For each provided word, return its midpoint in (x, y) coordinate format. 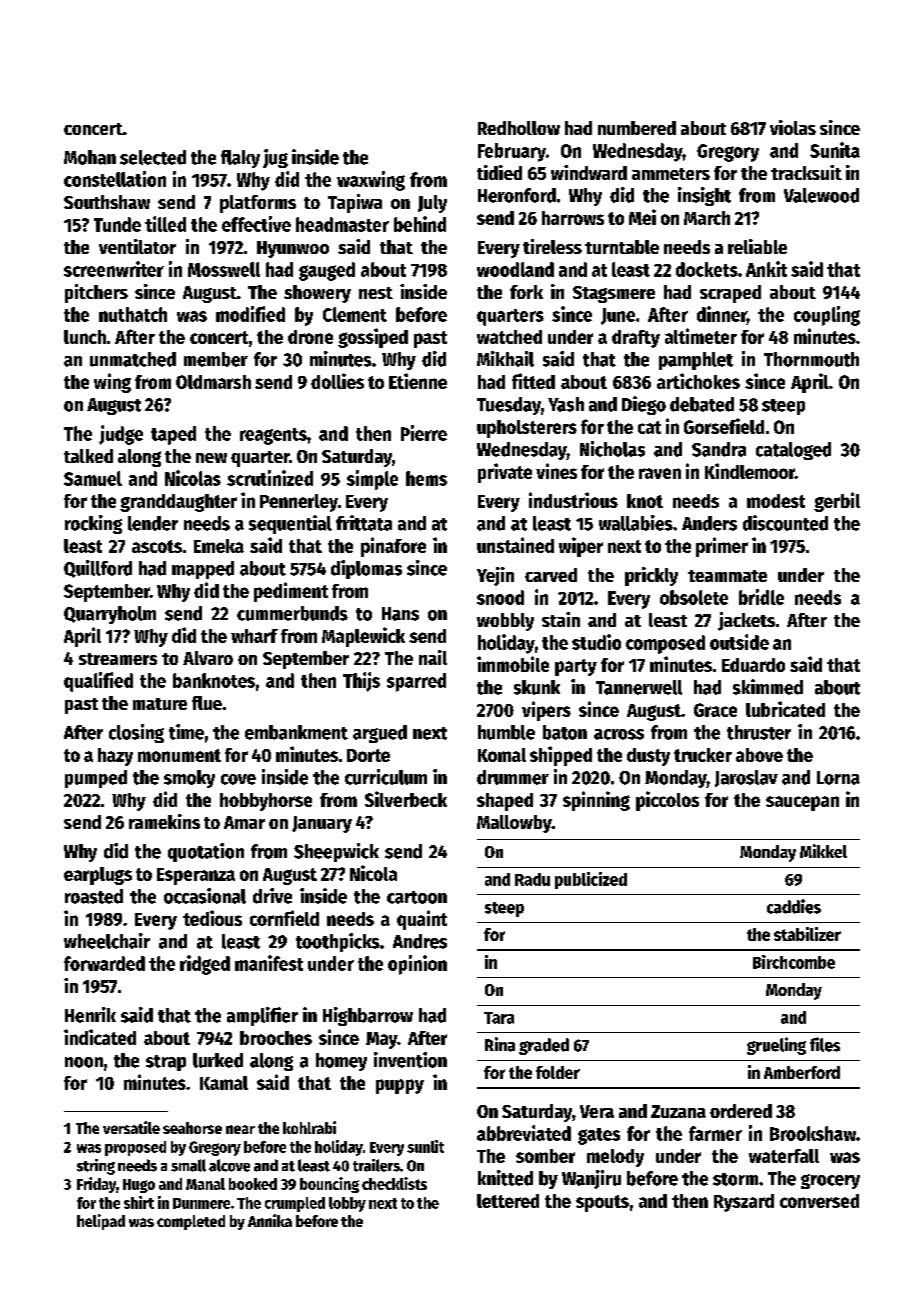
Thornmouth (811, 359)
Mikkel (823, 851)
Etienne (418, 381)
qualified (98, 682)
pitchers (96, 293)
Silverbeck (406, 799)
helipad (101, 1222)
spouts (602, 1203)
